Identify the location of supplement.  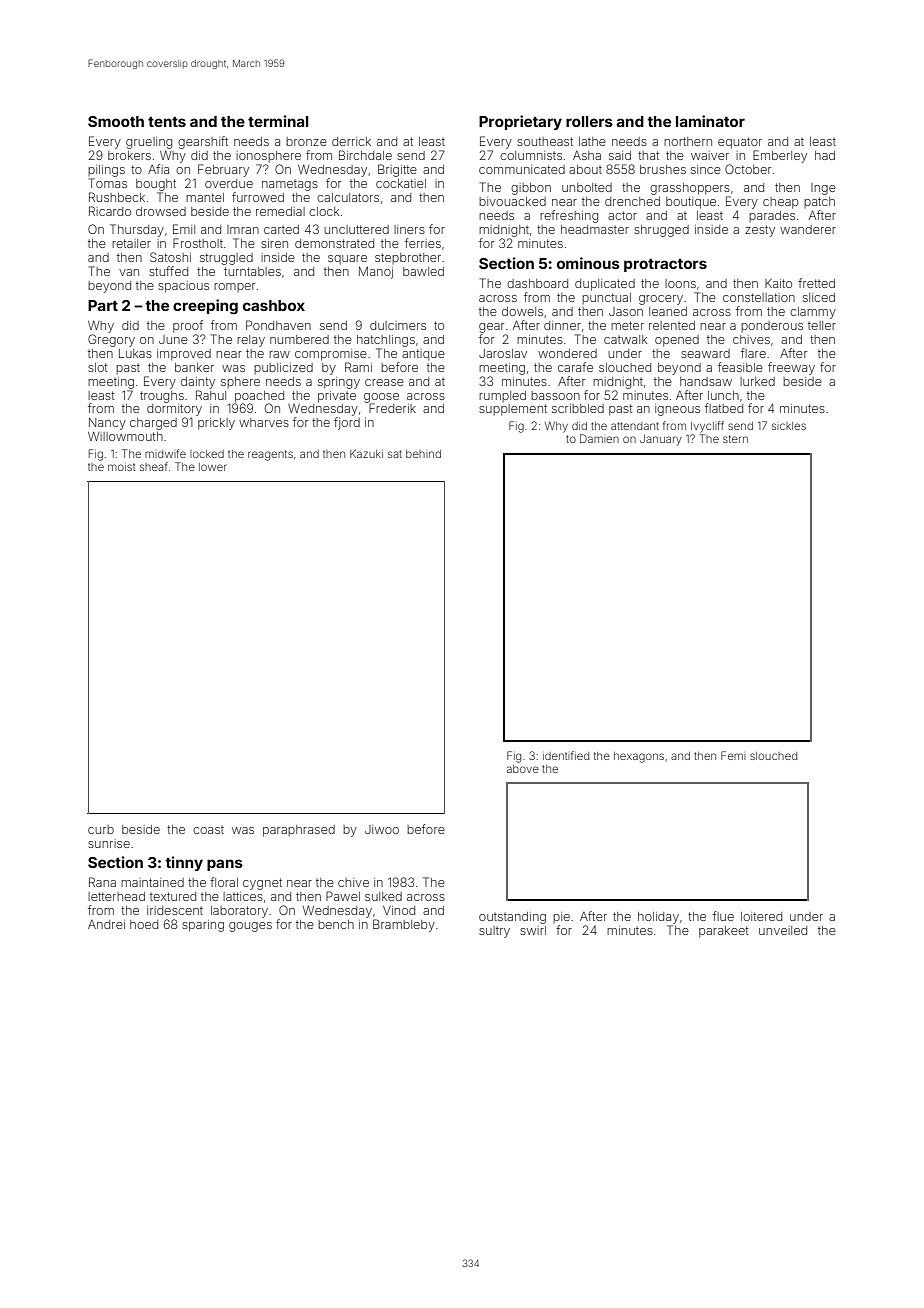
(513, 410).
